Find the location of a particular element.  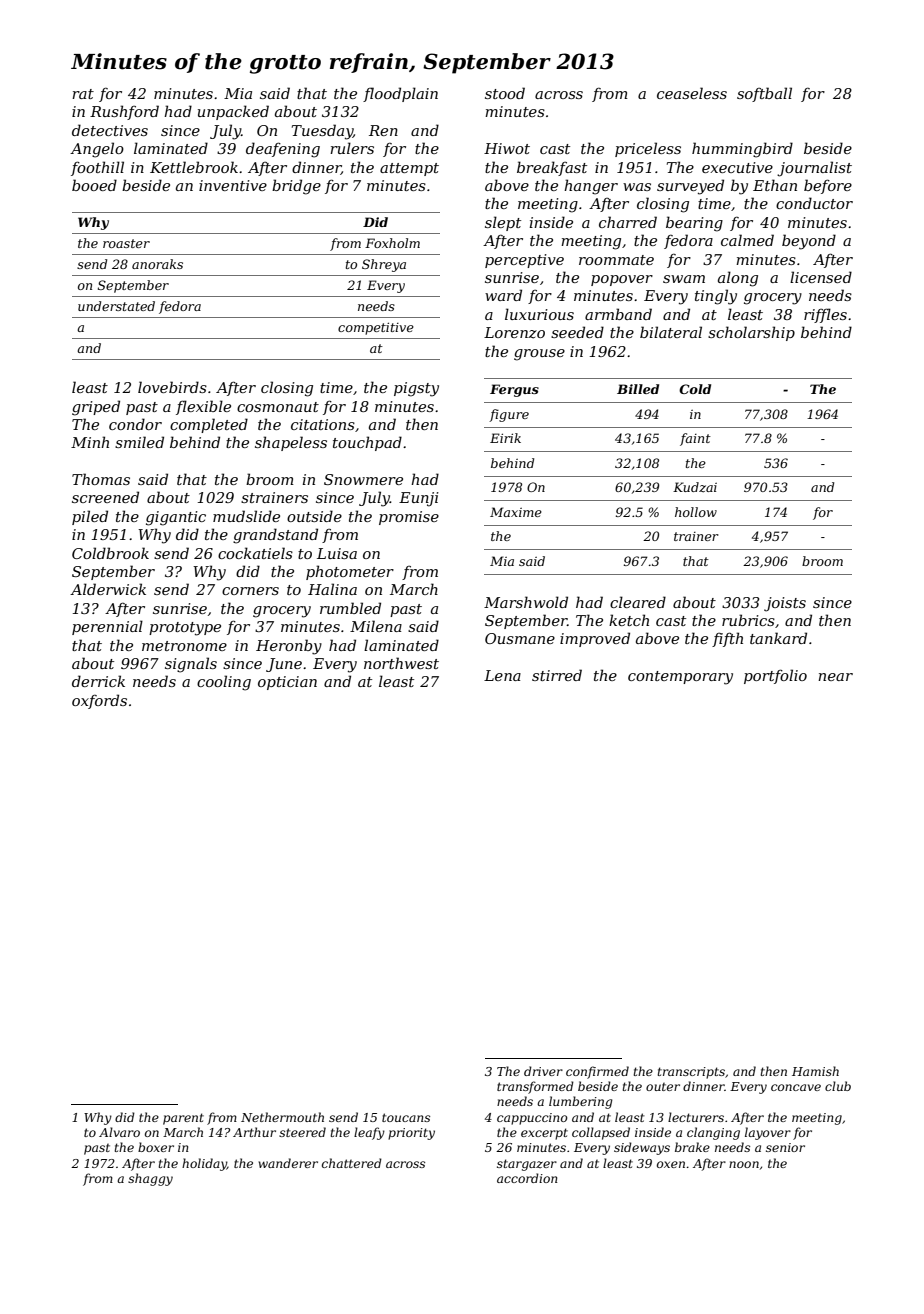

driver is located at coordinates (543, 1071).
